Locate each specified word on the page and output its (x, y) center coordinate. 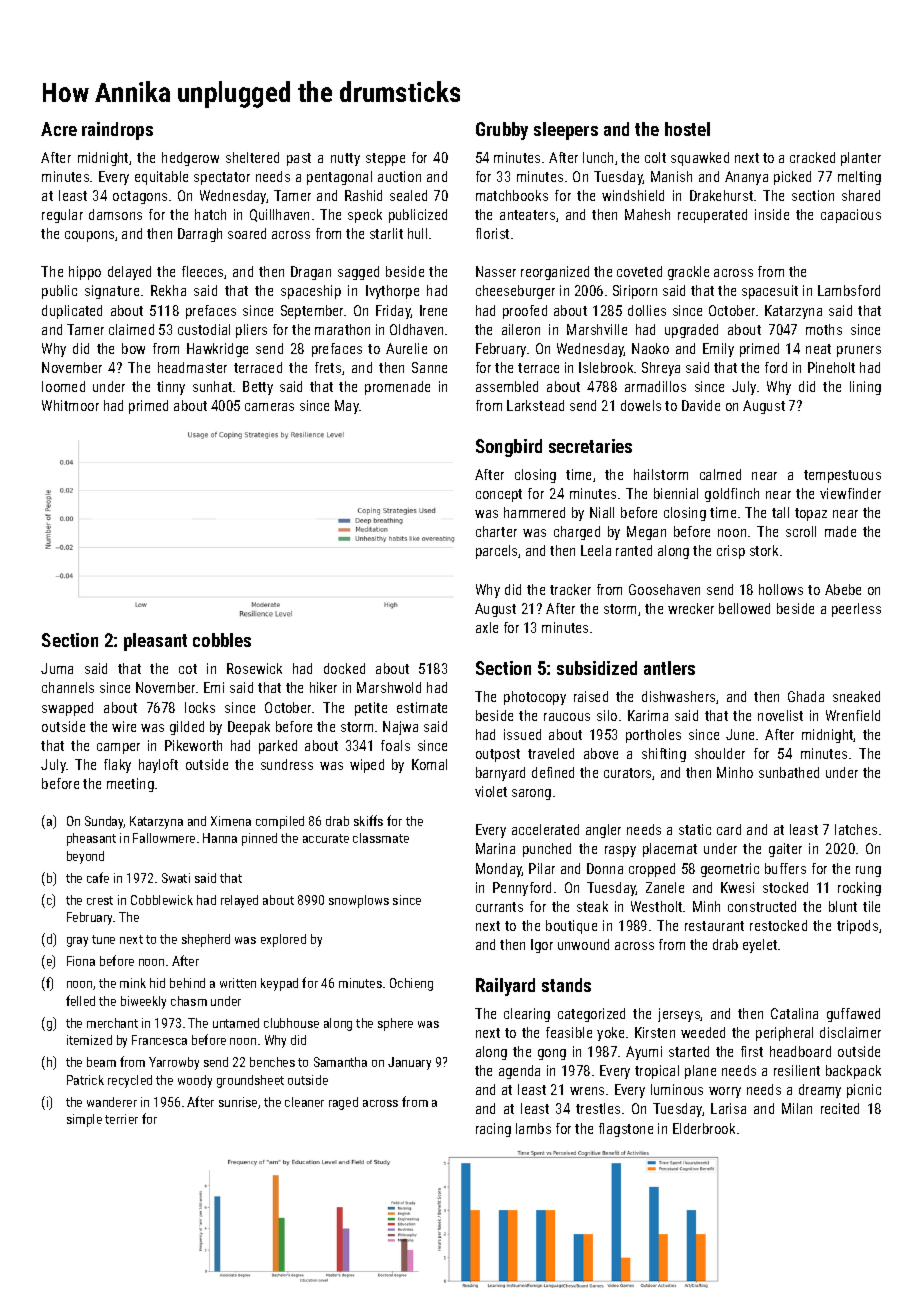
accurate (326, 838)
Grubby (502, 131)
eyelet (760, 946)
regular (62, 216)
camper (118, 748)
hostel (687, 129)
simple (84, 1120)
